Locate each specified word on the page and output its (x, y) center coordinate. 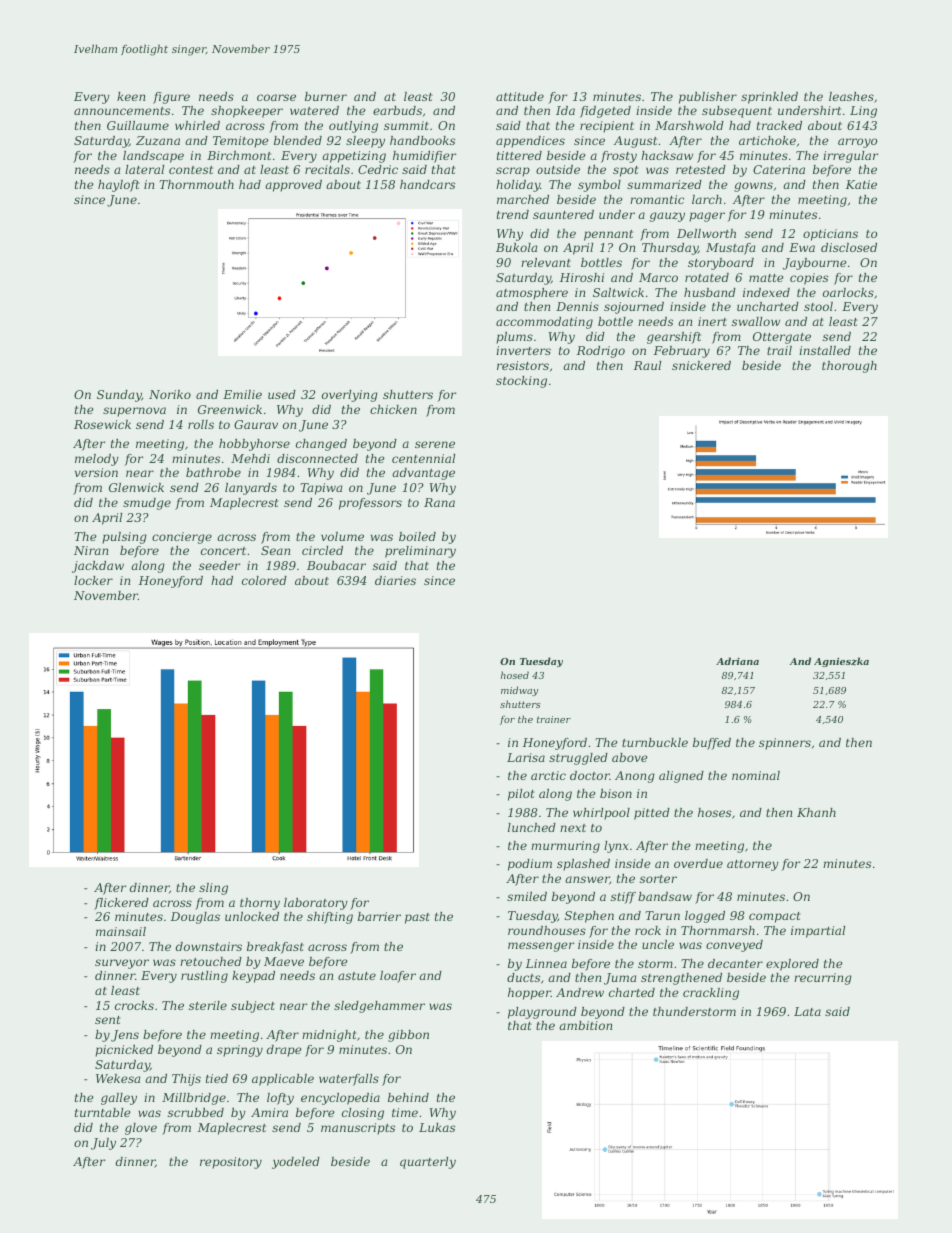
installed (825, 350)
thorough (849, 367)
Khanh (816, 812)
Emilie (242, 394)
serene (435, 444)
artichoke (767, 140)
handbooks (422, 140)
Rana (439, 502)
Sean (275, 550)
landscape (153, 157)
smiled (527, 896)
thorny (260, 904)
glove (141, 1129)
